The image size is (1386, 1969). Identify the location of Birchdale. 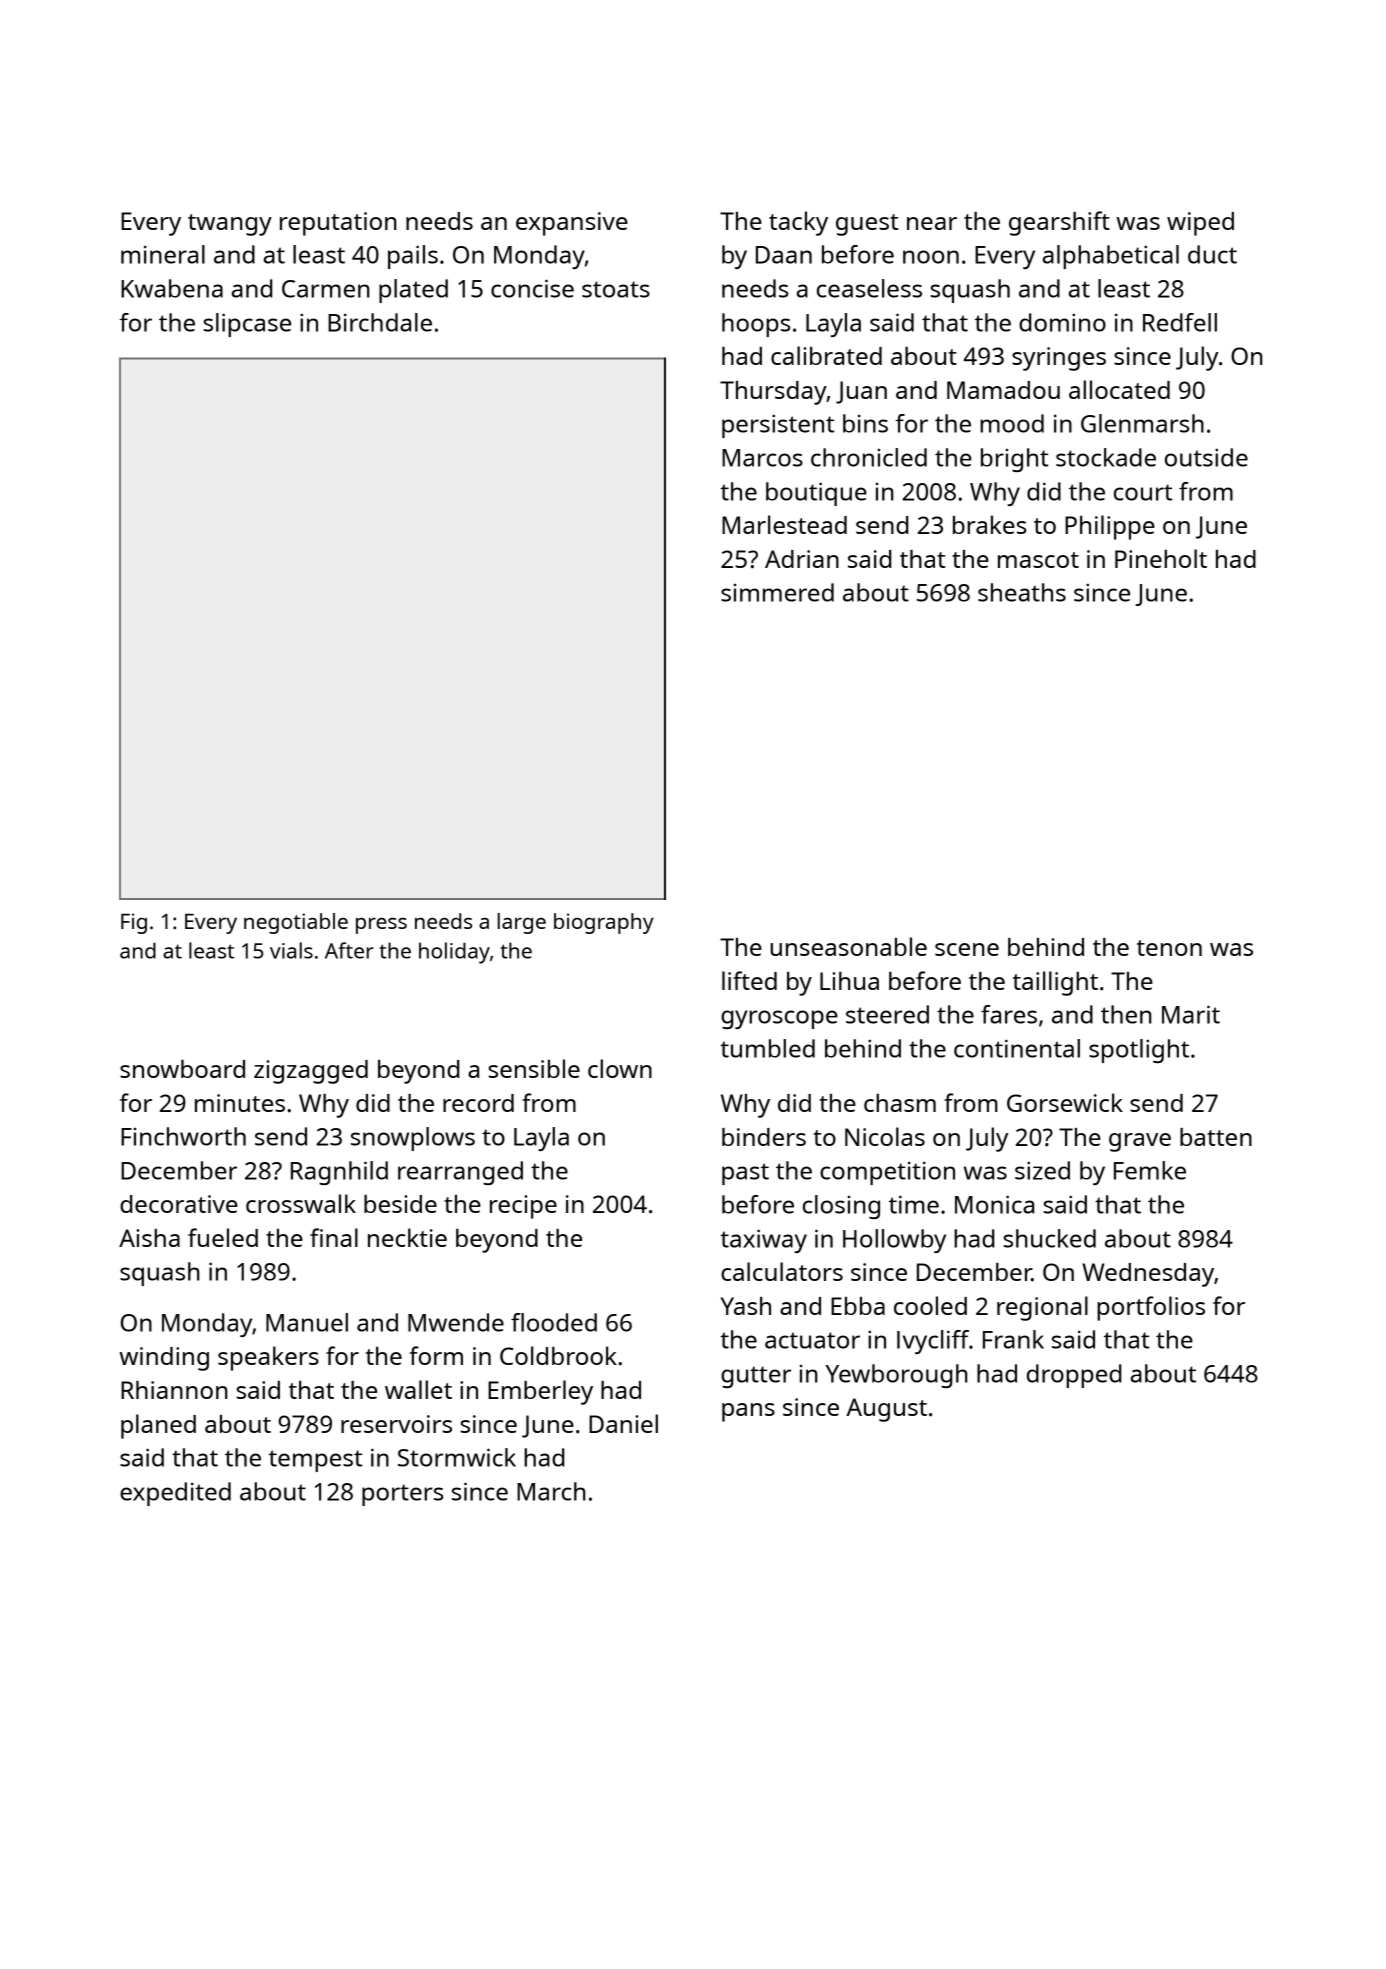
(380, 322).
